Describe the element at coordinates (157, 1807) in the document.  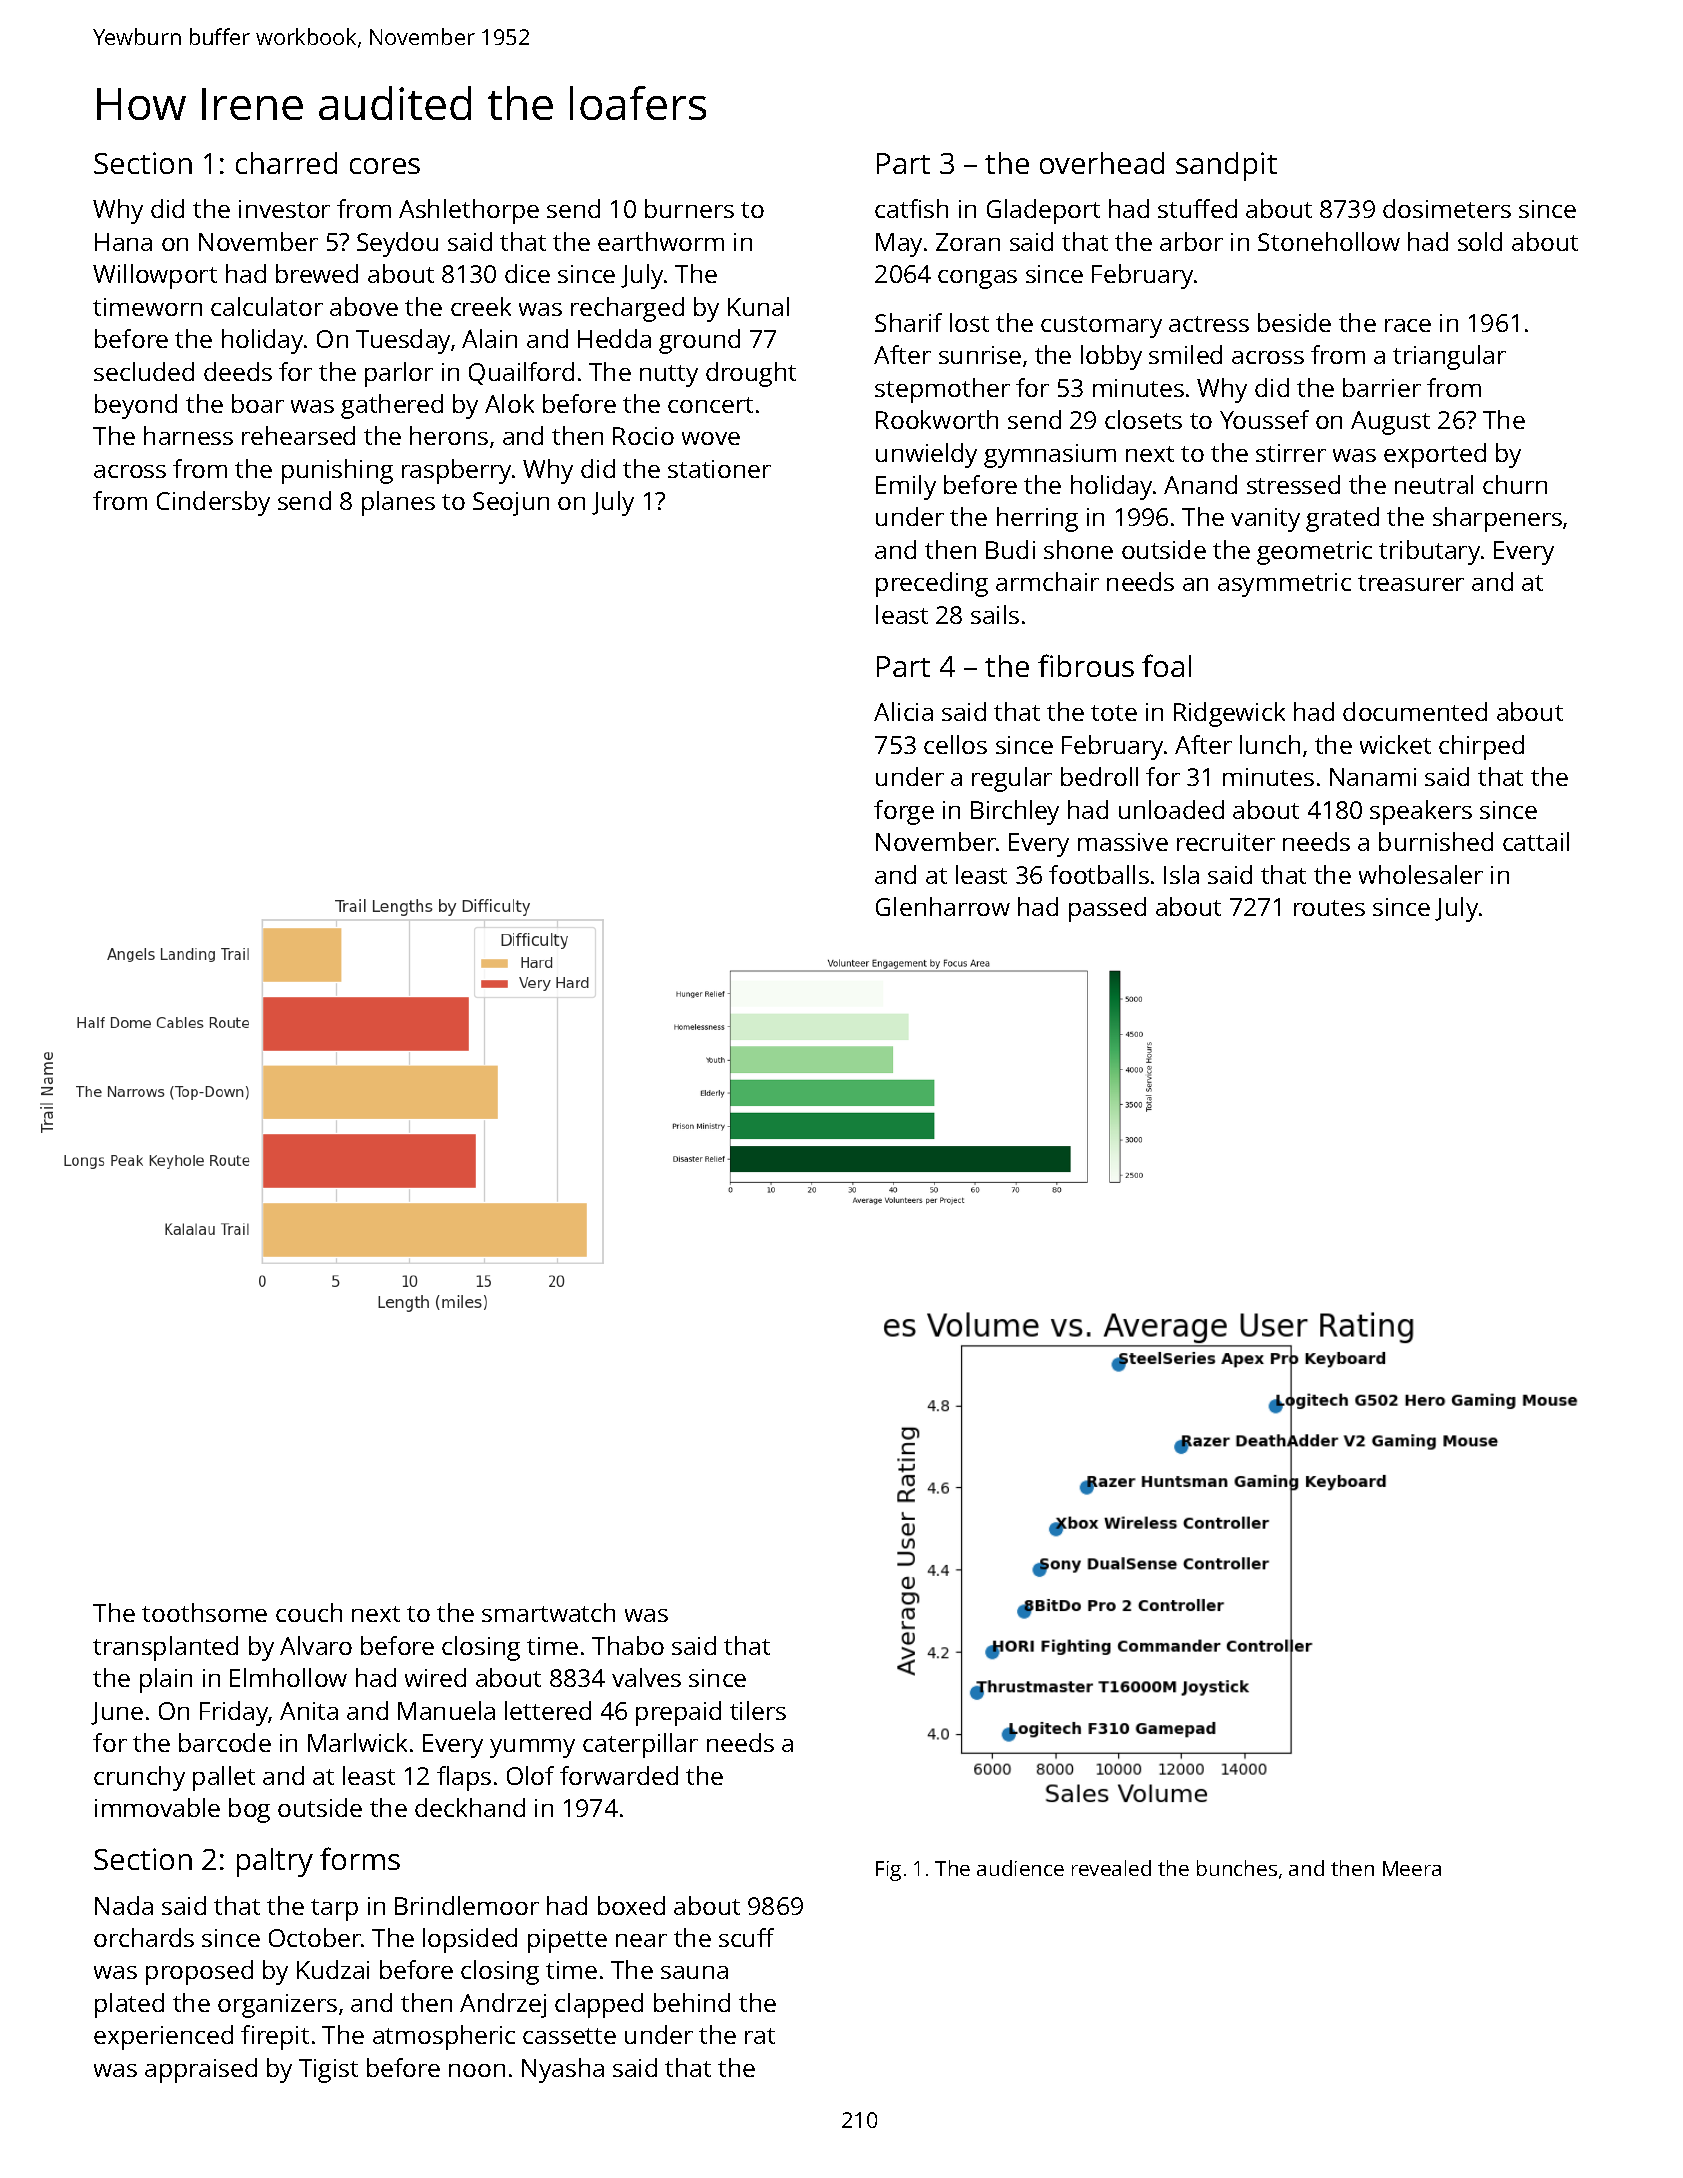
I see `immovable` at that location.
